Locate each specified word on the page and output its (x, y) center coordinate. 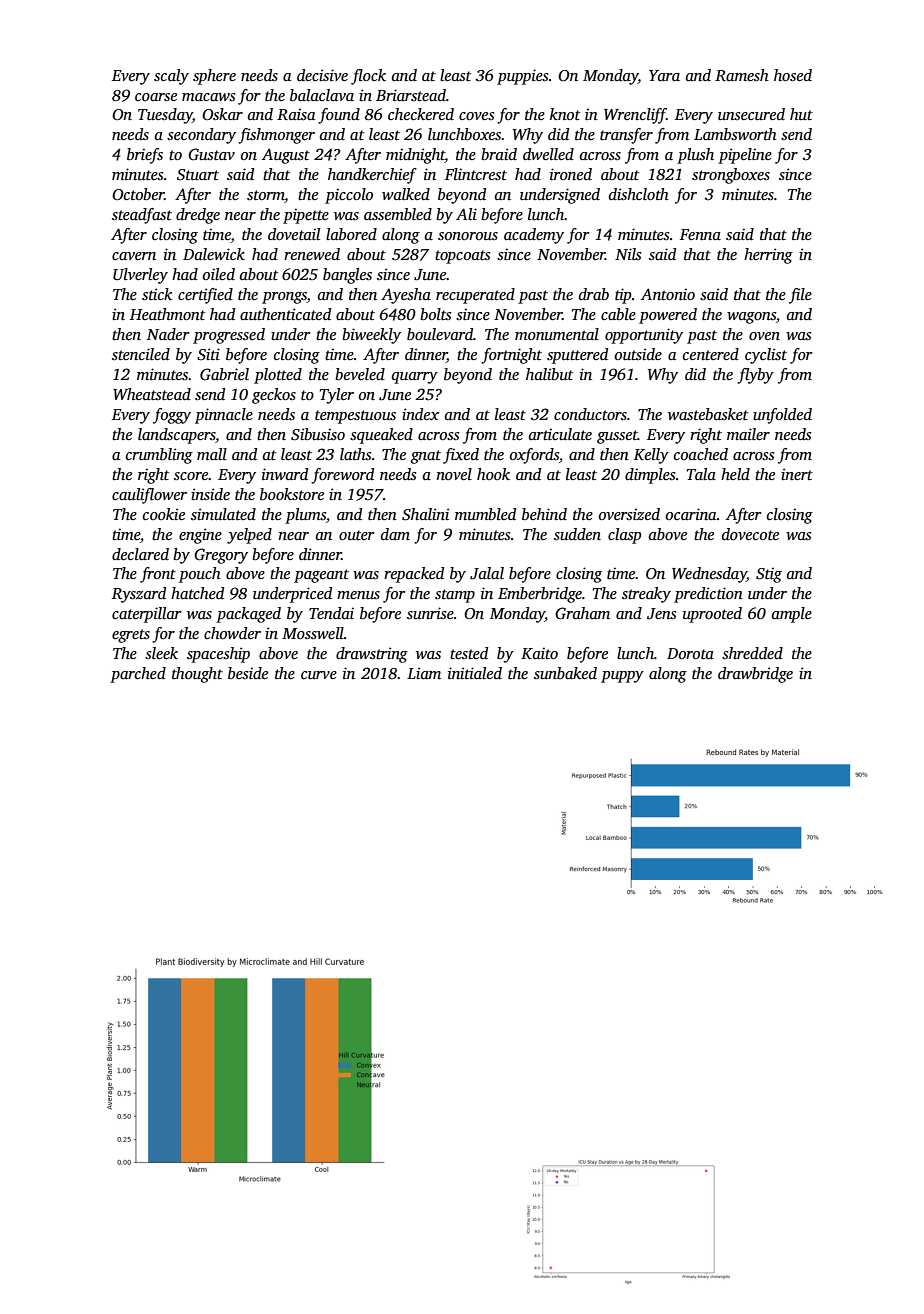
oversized (629, 514)
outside (638, 354)
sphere (214, 77)
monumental (557, 334)
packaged (248, 615)
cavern (134, 256)
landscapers (177, 436)
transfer (626, 136)
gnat (426, 457)
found (339, 116)
